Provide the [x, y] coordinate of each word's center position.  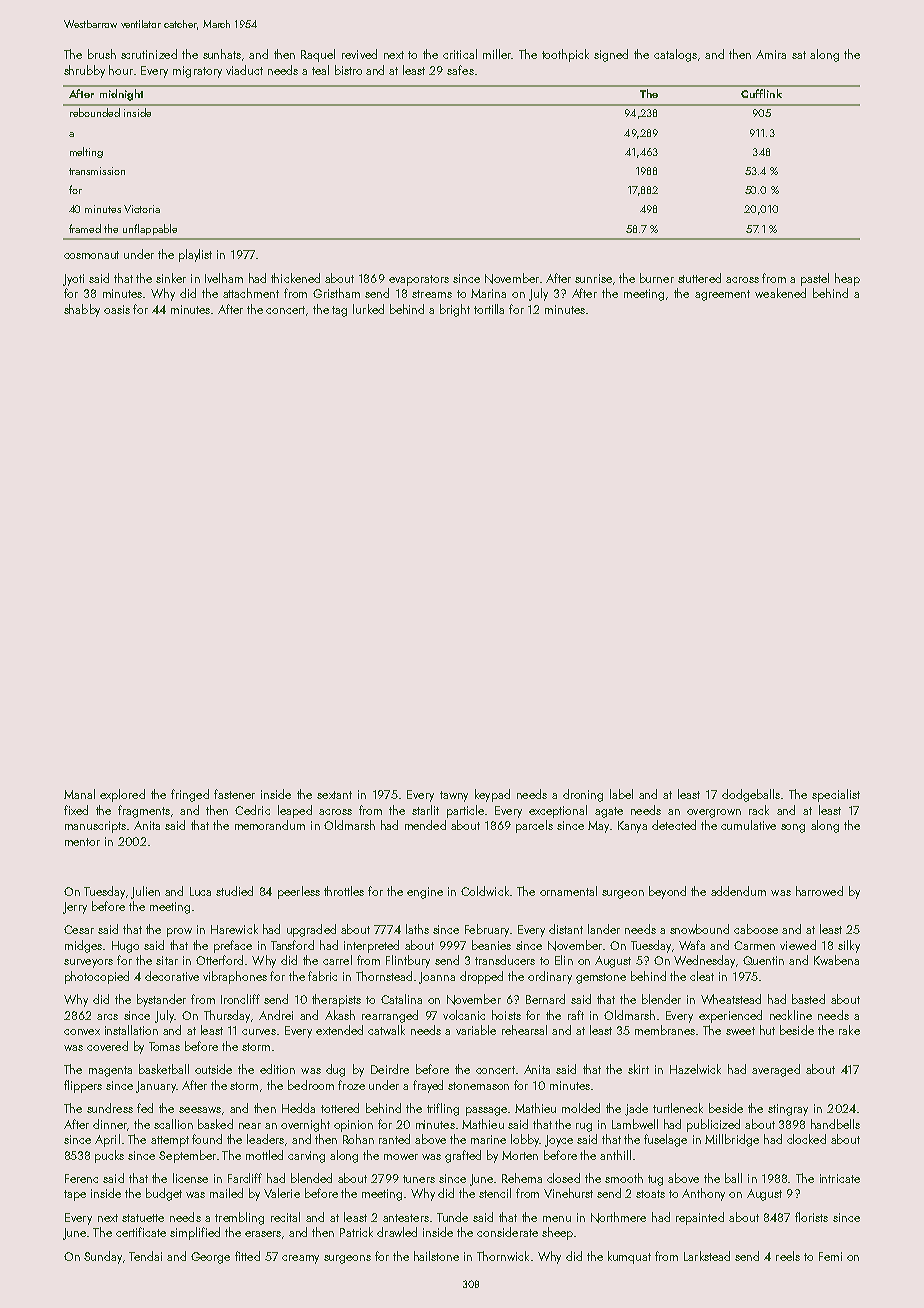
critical [460, 54]
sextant [334, 795]
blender [661, 999]
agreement [722, 295]
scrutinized [149, 54]
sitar [167, 960]
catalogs [675, 55]
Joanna [437, 978]
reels [788, 1256]
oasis [117, 309]
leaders [265, 1139]
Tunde [452, 1217]
